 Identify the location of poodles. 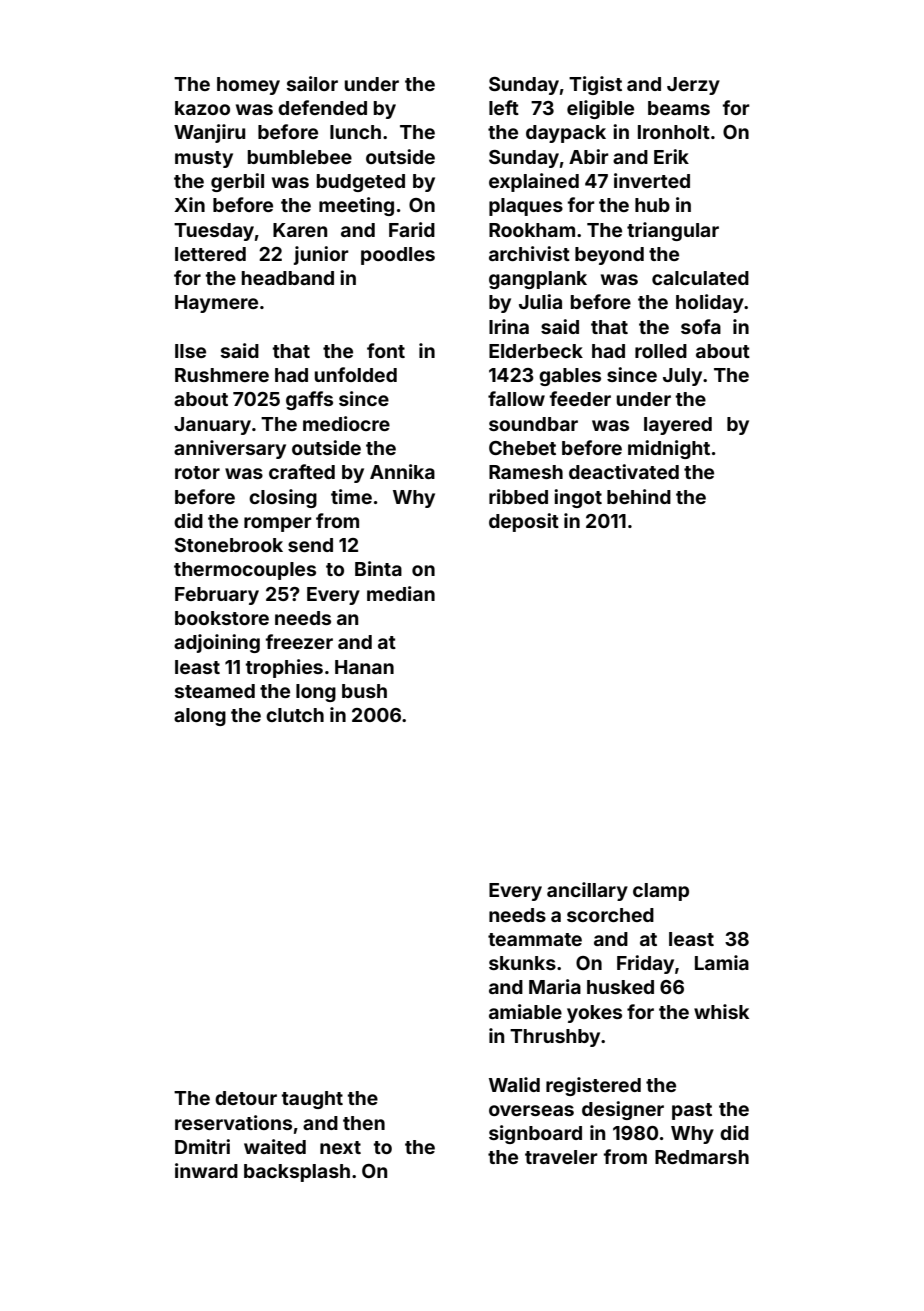
(398, 256).
